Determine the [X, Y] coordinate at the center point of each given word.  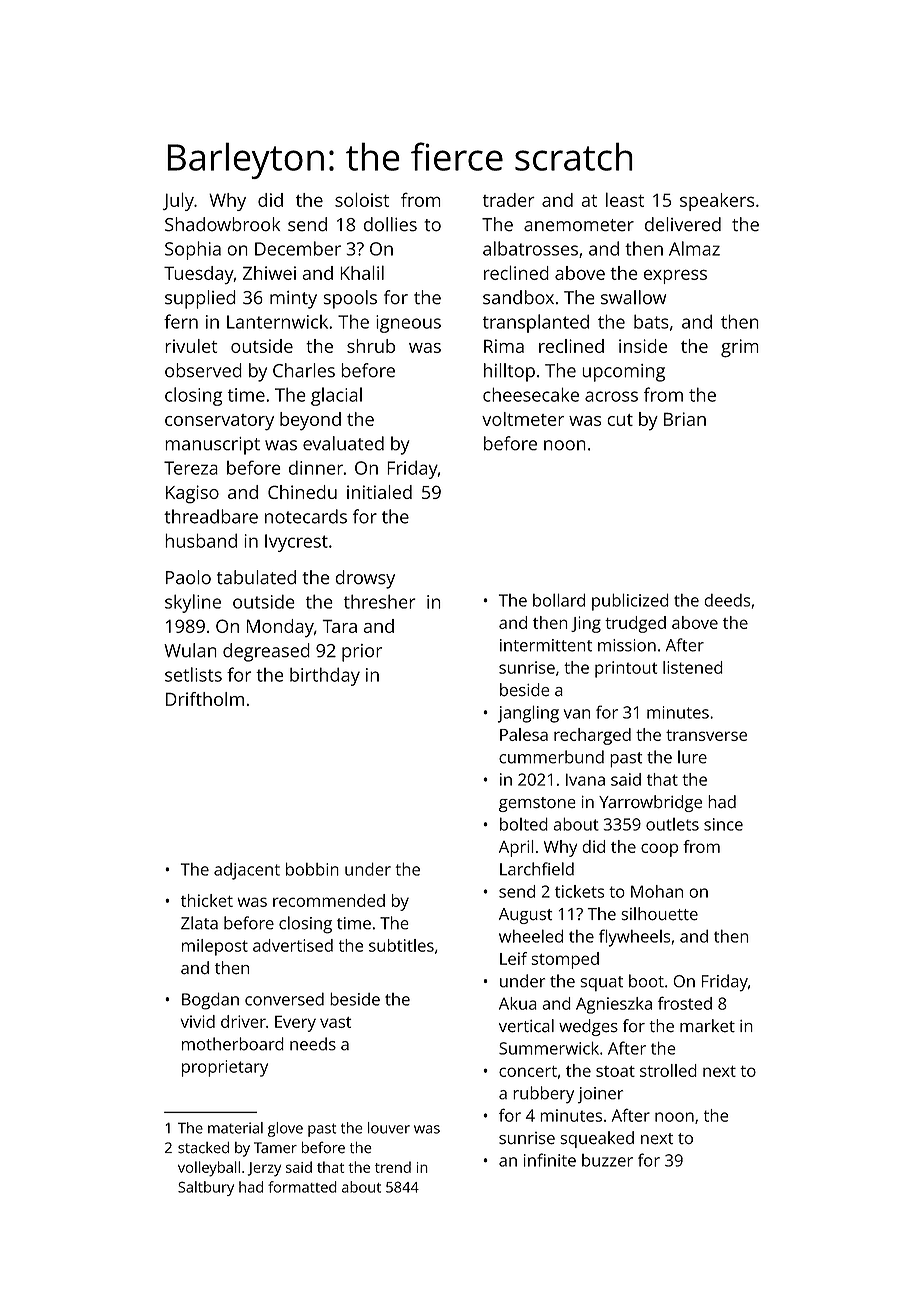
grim [740, 348]
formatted [302, 1187]
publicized [630, 602]
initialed [379, 492]
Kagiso [192, 494]
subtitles [401, 945]
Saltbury [206, 1188]
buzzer [607, 1160]
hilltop [509, 372]
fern [181, 321]
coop [659, 850]
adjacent [247, 871]
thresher [380, 601]
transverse [706, 735]
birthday [325, 676]
